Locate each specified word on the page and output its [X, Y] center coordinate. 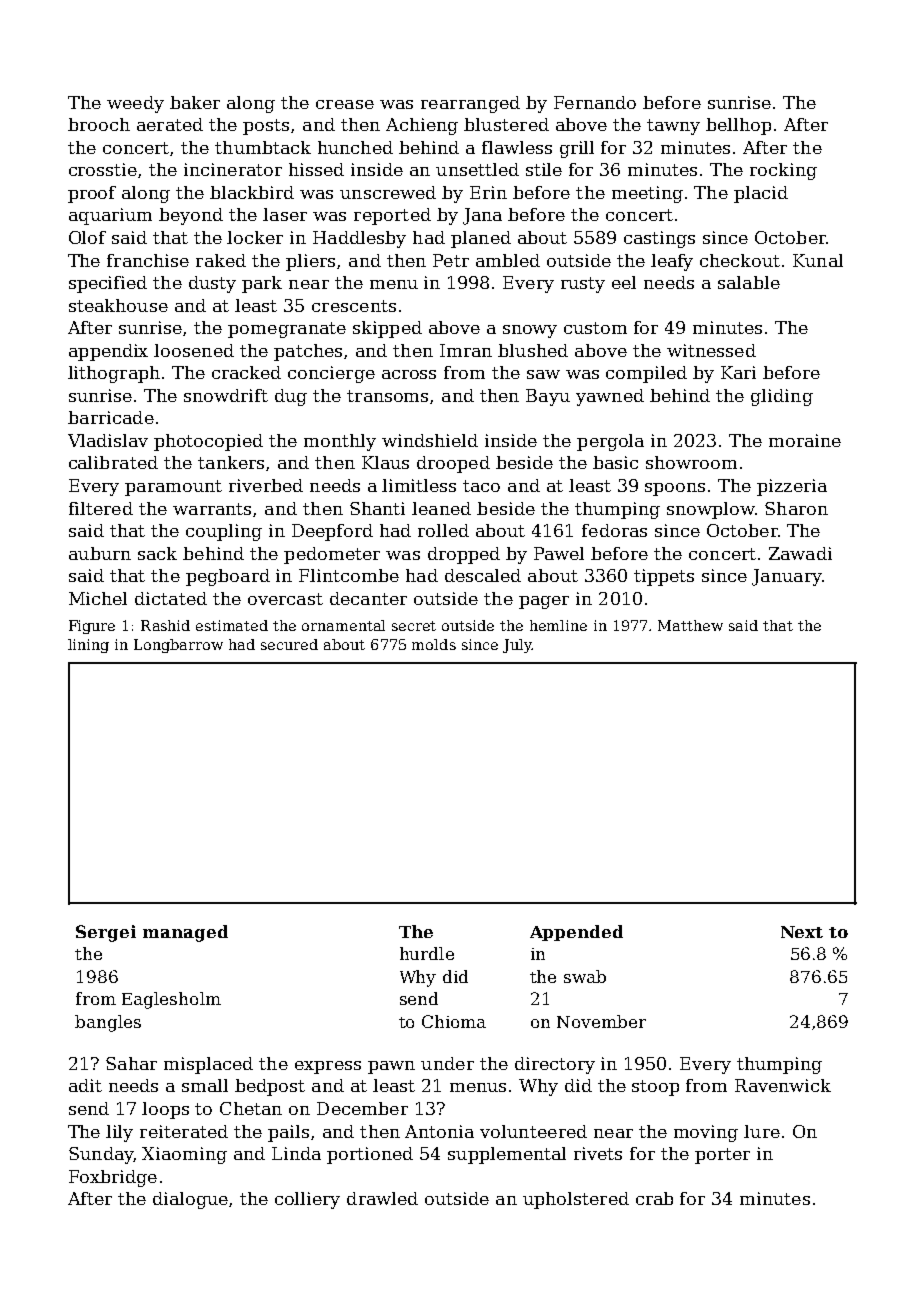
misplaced [208, 1065]
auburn [100, 553]
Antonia [439, 1131]
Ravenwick [783, 1085]
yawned [610, 397]
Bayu [548, 397]
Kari [738, 372]
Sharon [796, 508]
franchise [148, 260]
